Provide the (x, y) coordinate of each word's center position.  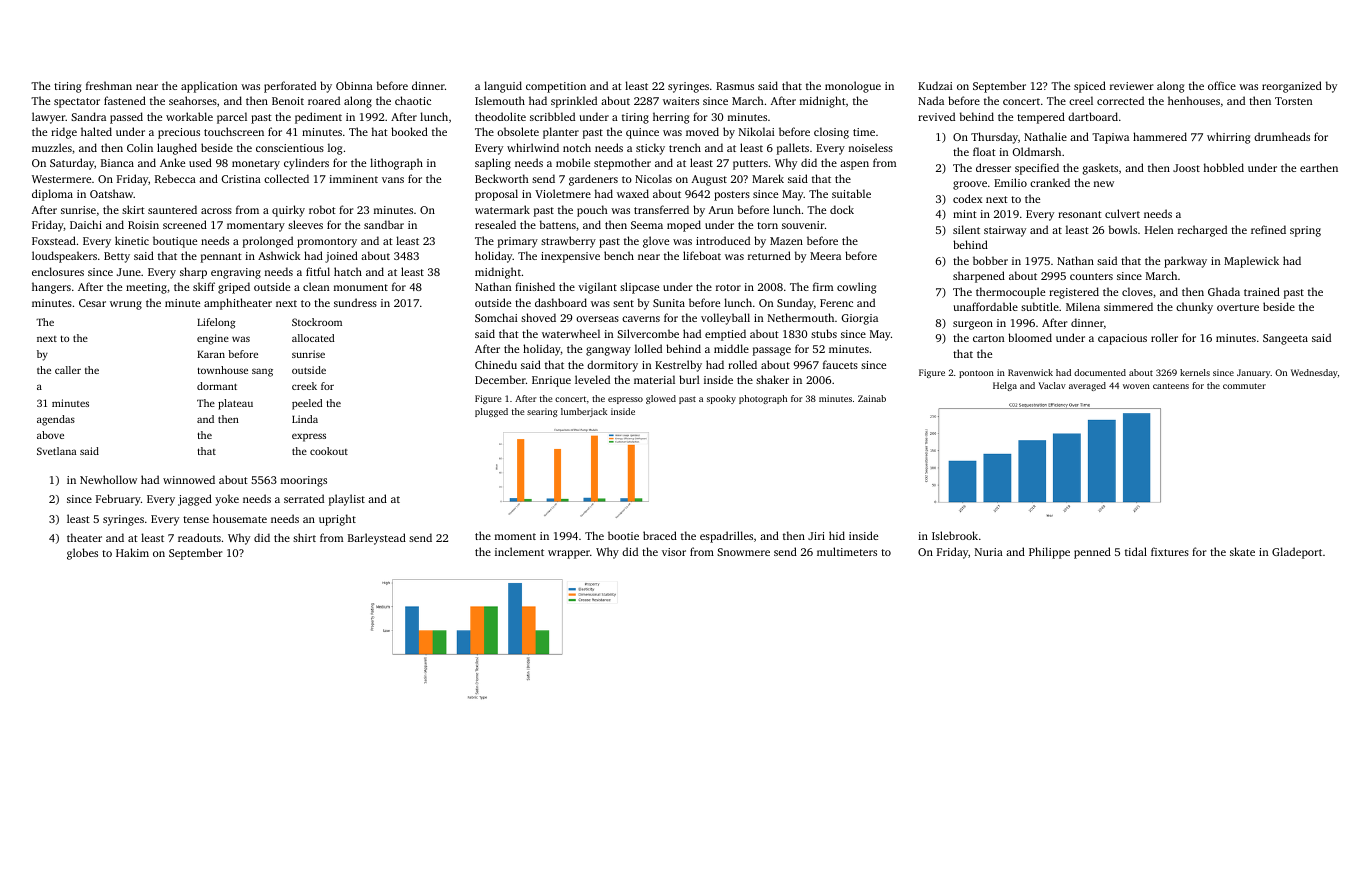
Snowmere (743, 552)
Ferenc (836, 303)
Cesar (92, 303)
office (1222, 85)
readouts (199, 537)
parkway (1185, 262)
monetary (256, 165)
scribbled (552, 116)
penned (1092, 553)
